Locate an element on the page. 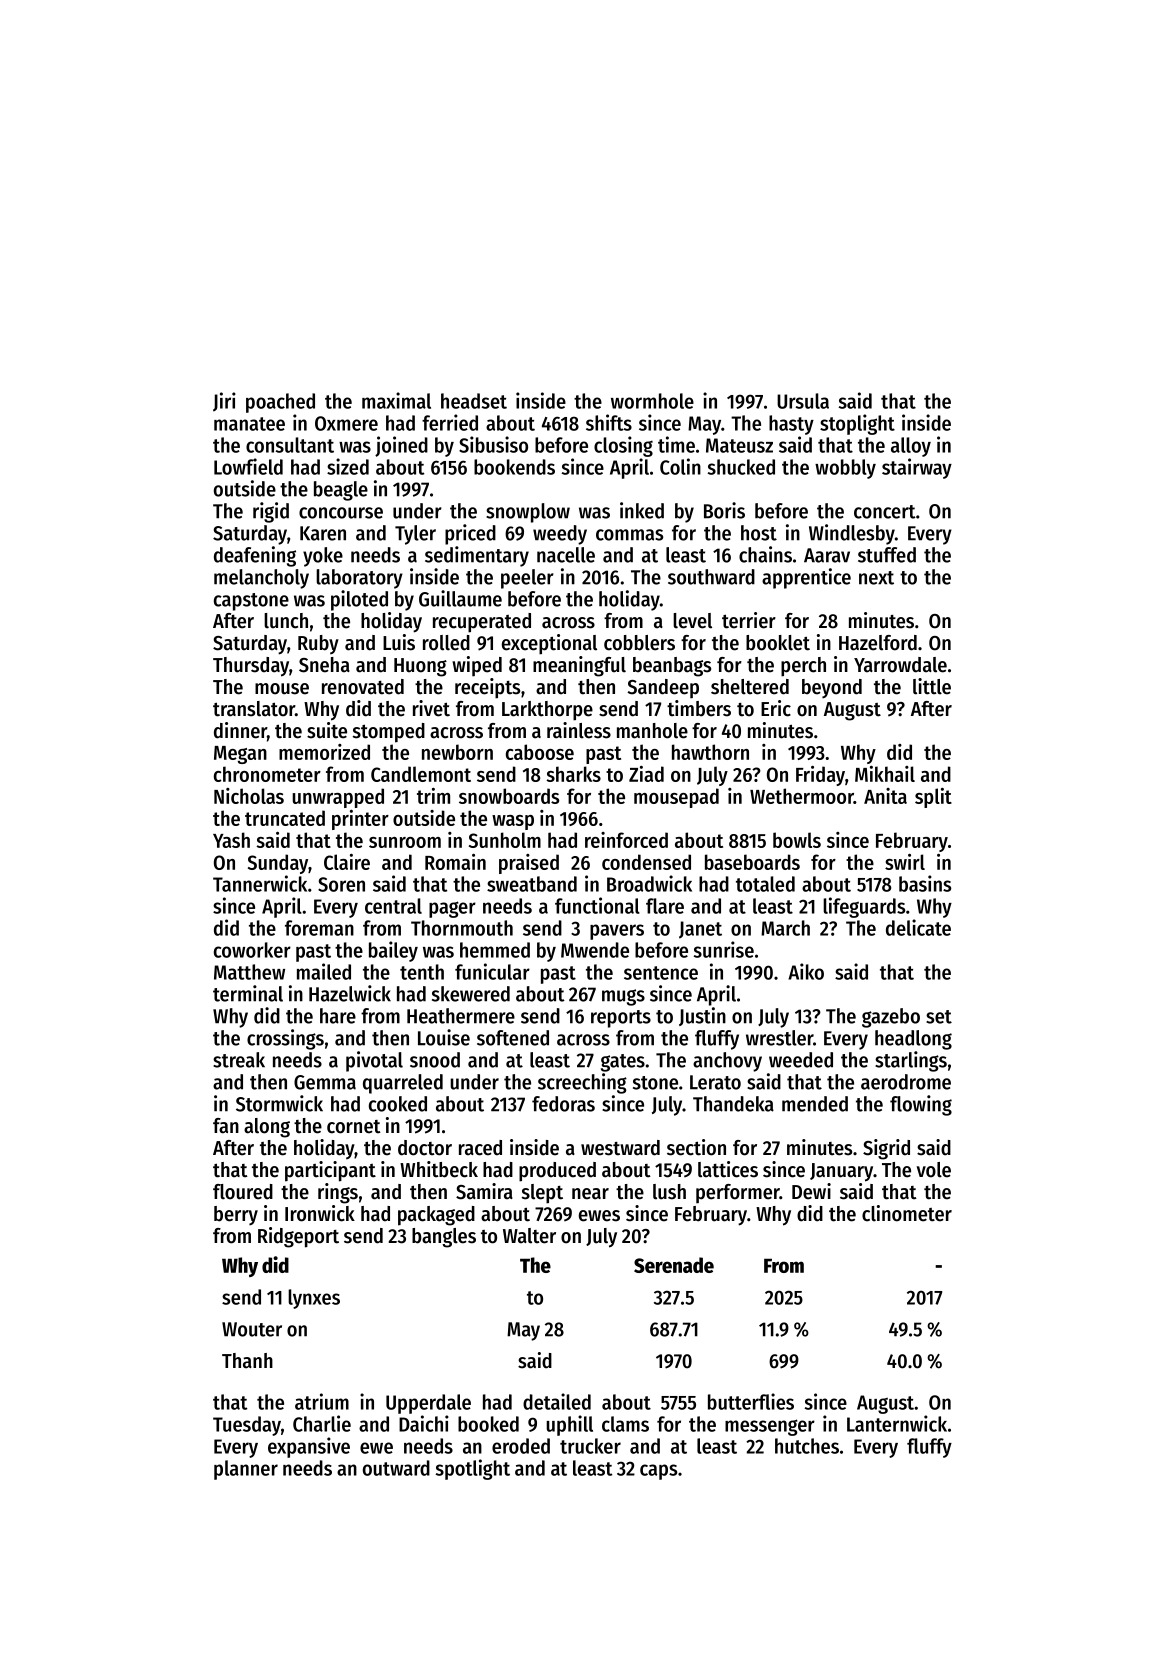 The height and width of the document is (1654, 1165). trucker is located at coordinates (590, 1446).
